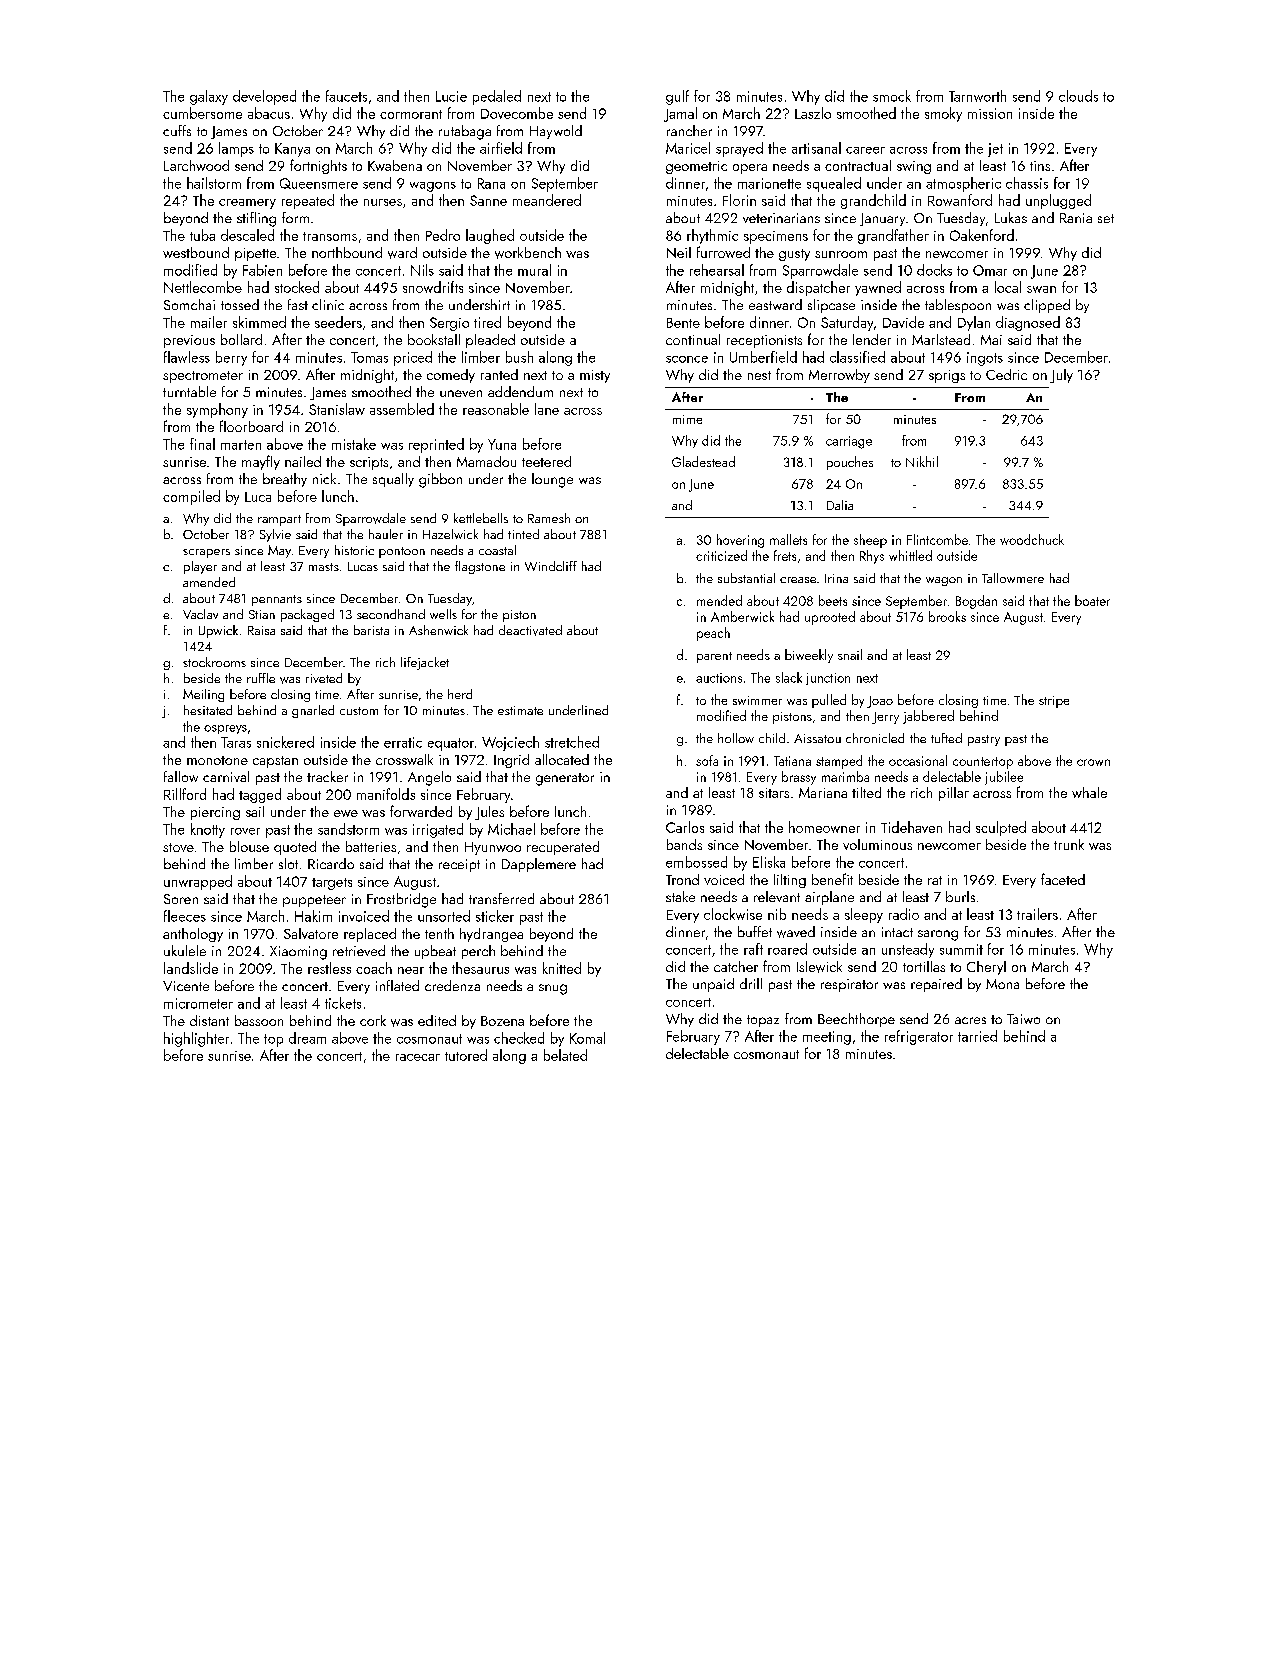  I want to click on tagged, so click(260, 795).
